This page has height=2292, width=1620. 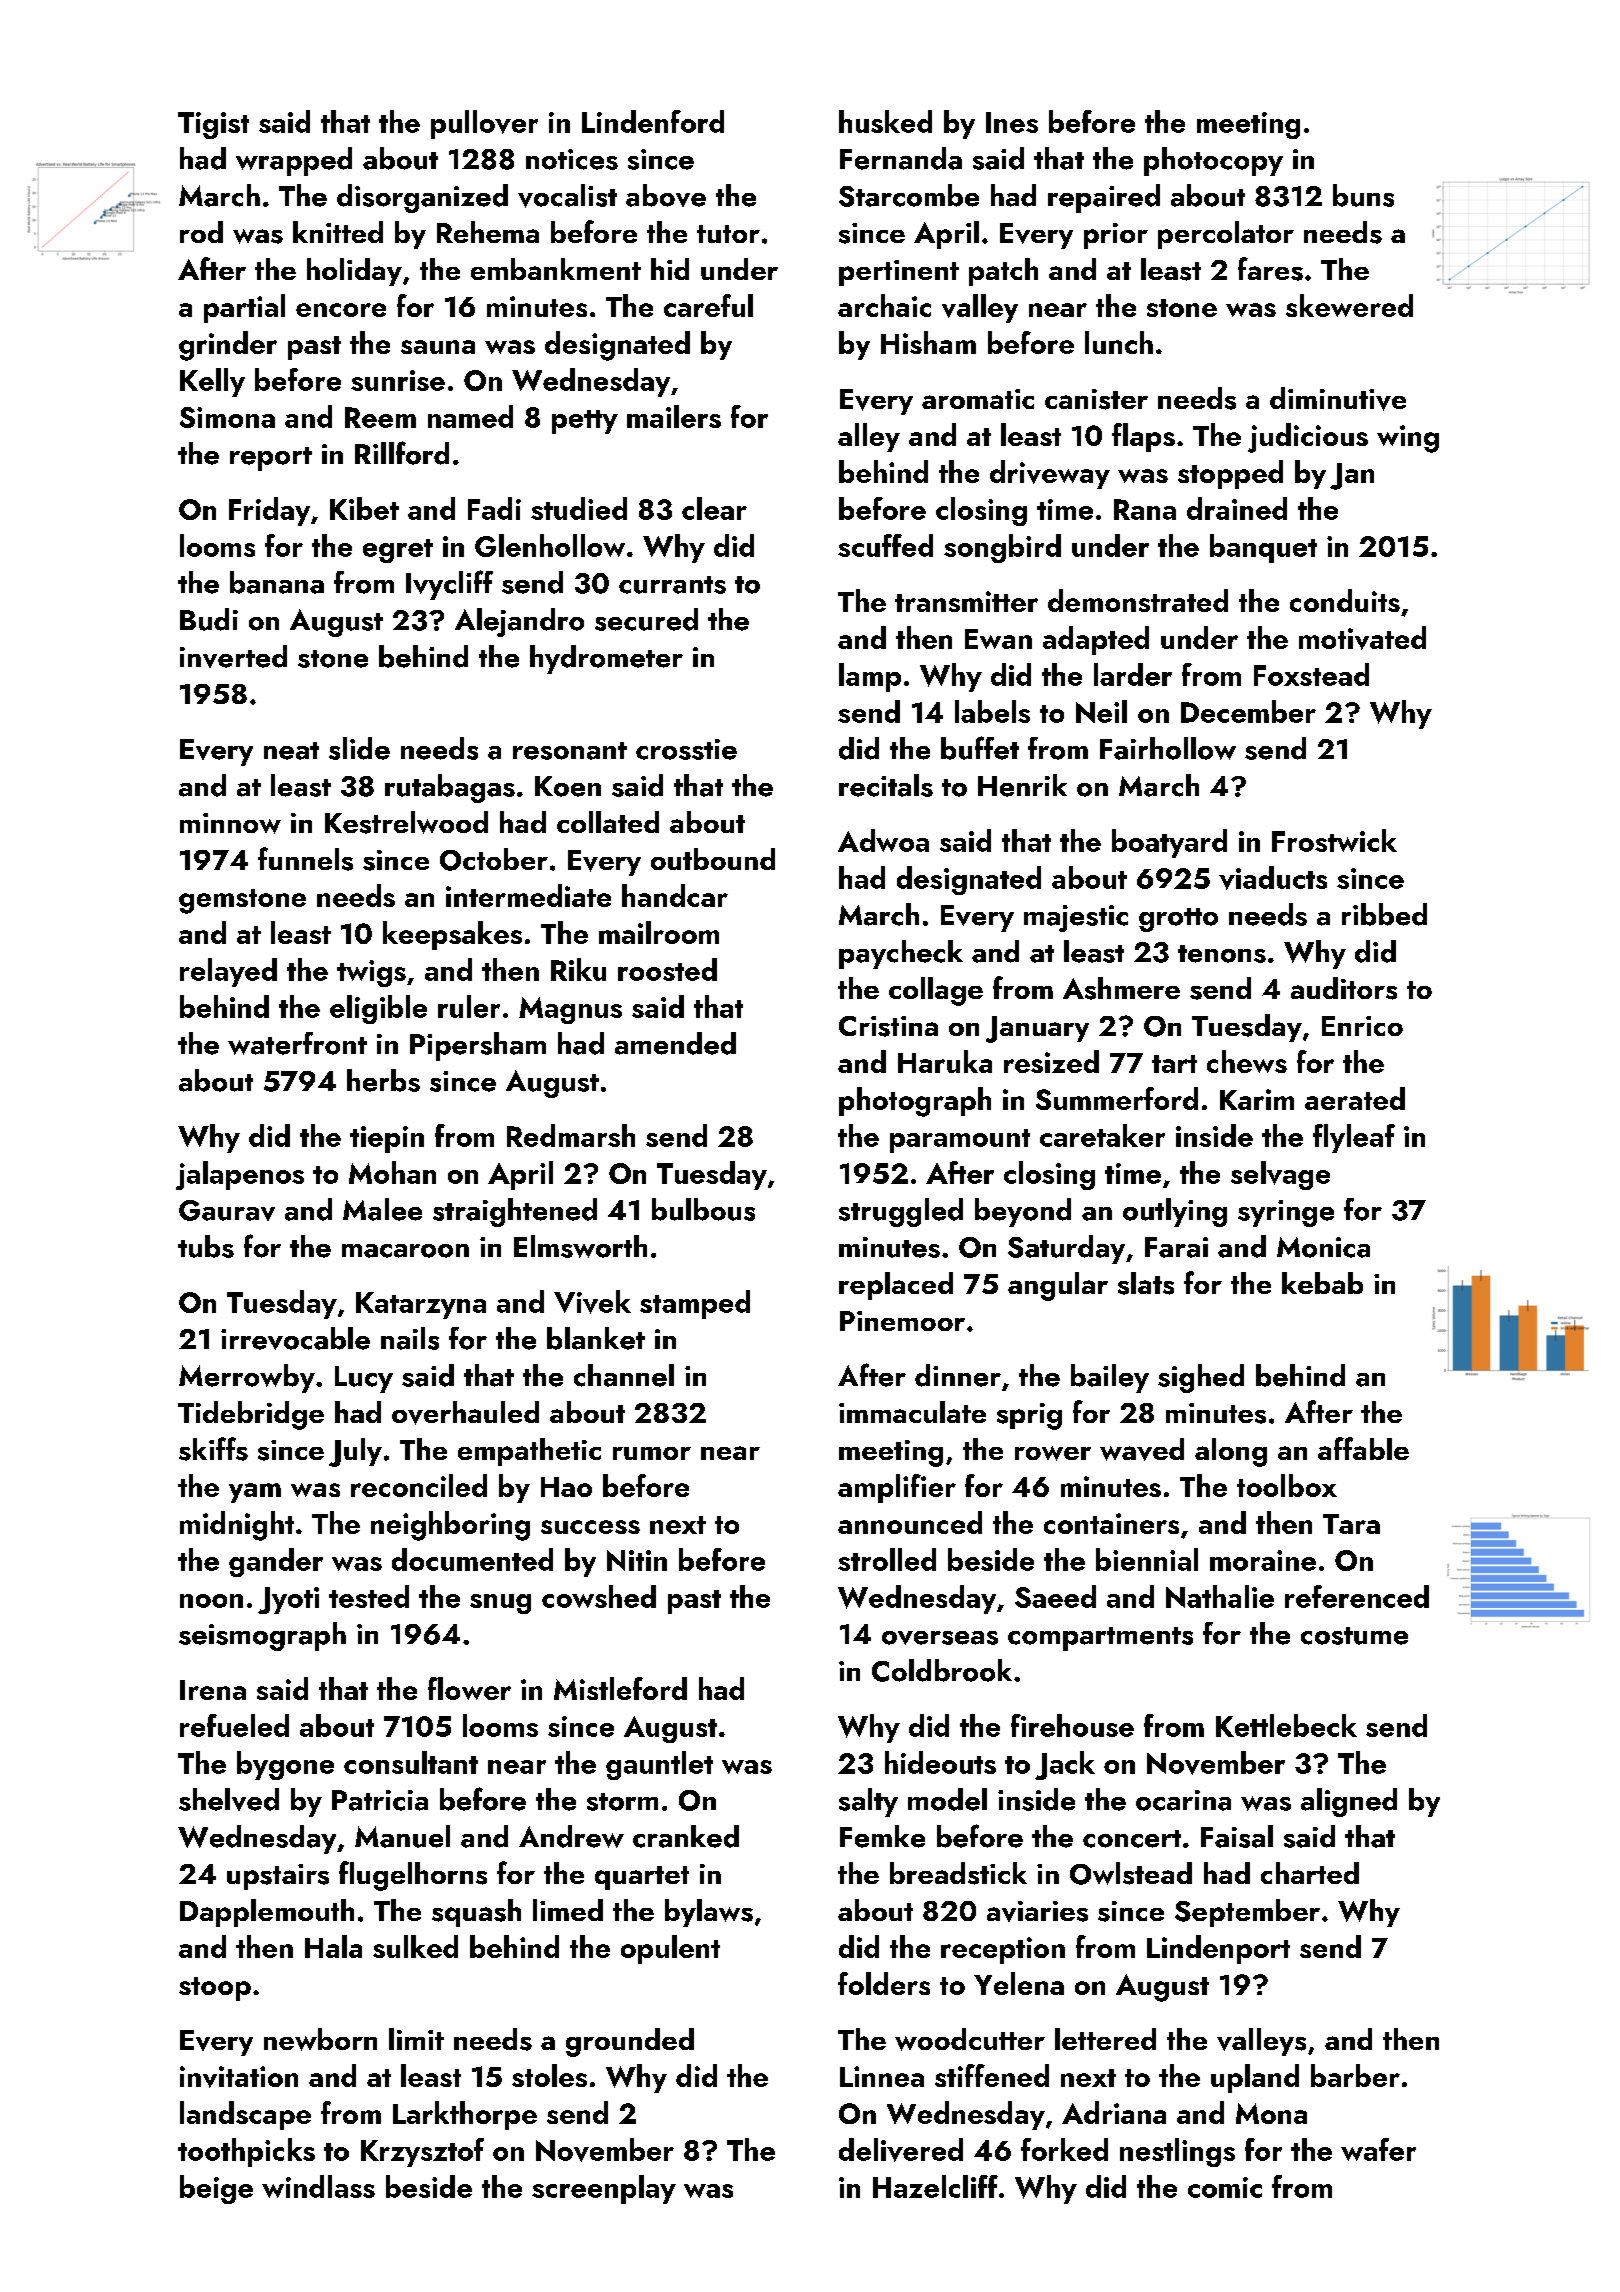 I want to click on macaroon, so click(x=405, y=1251).
